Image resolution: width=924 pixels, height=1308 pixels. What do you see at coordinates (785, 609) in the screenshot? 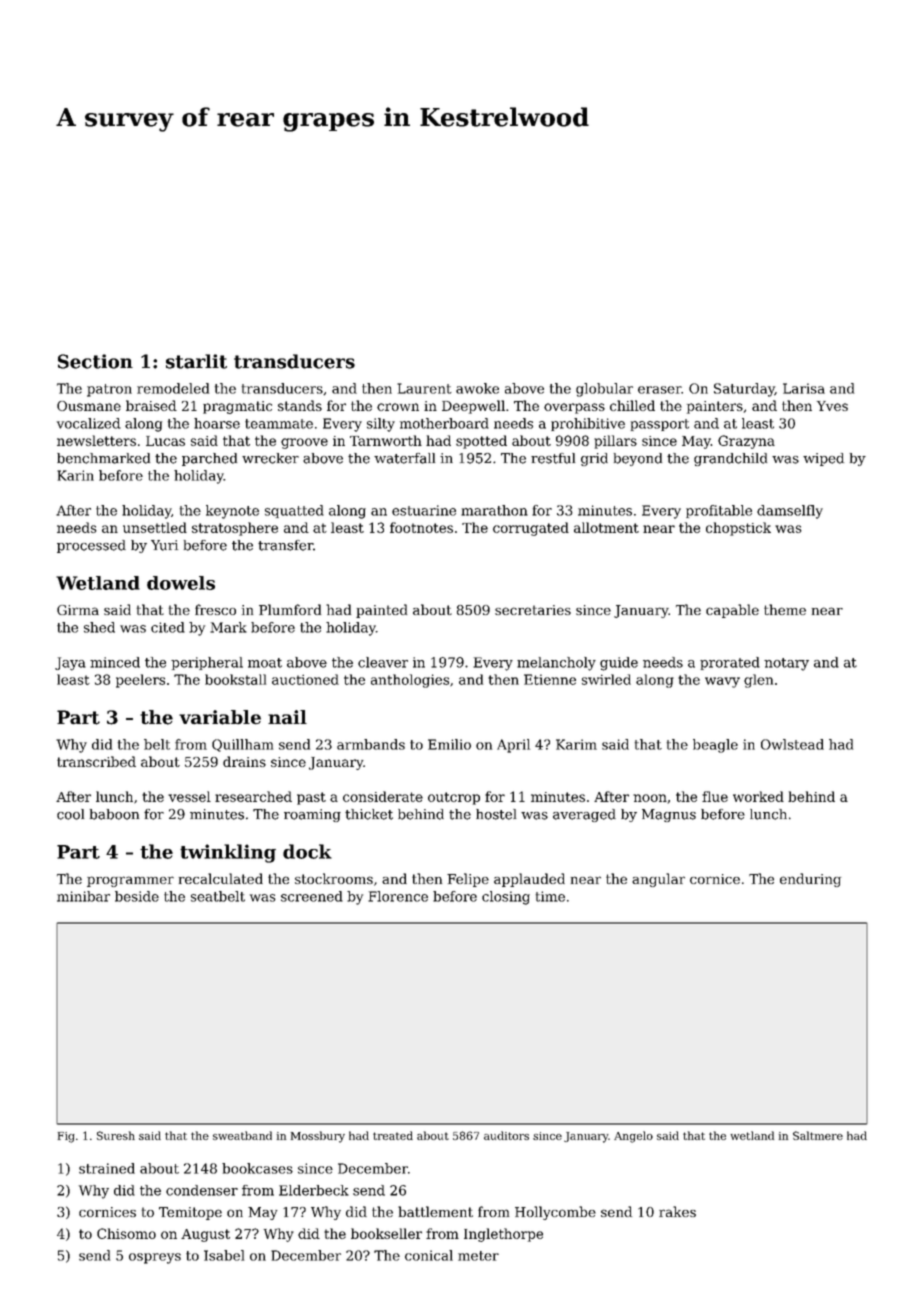
I see `theme` at bounding box center [785, 609].
